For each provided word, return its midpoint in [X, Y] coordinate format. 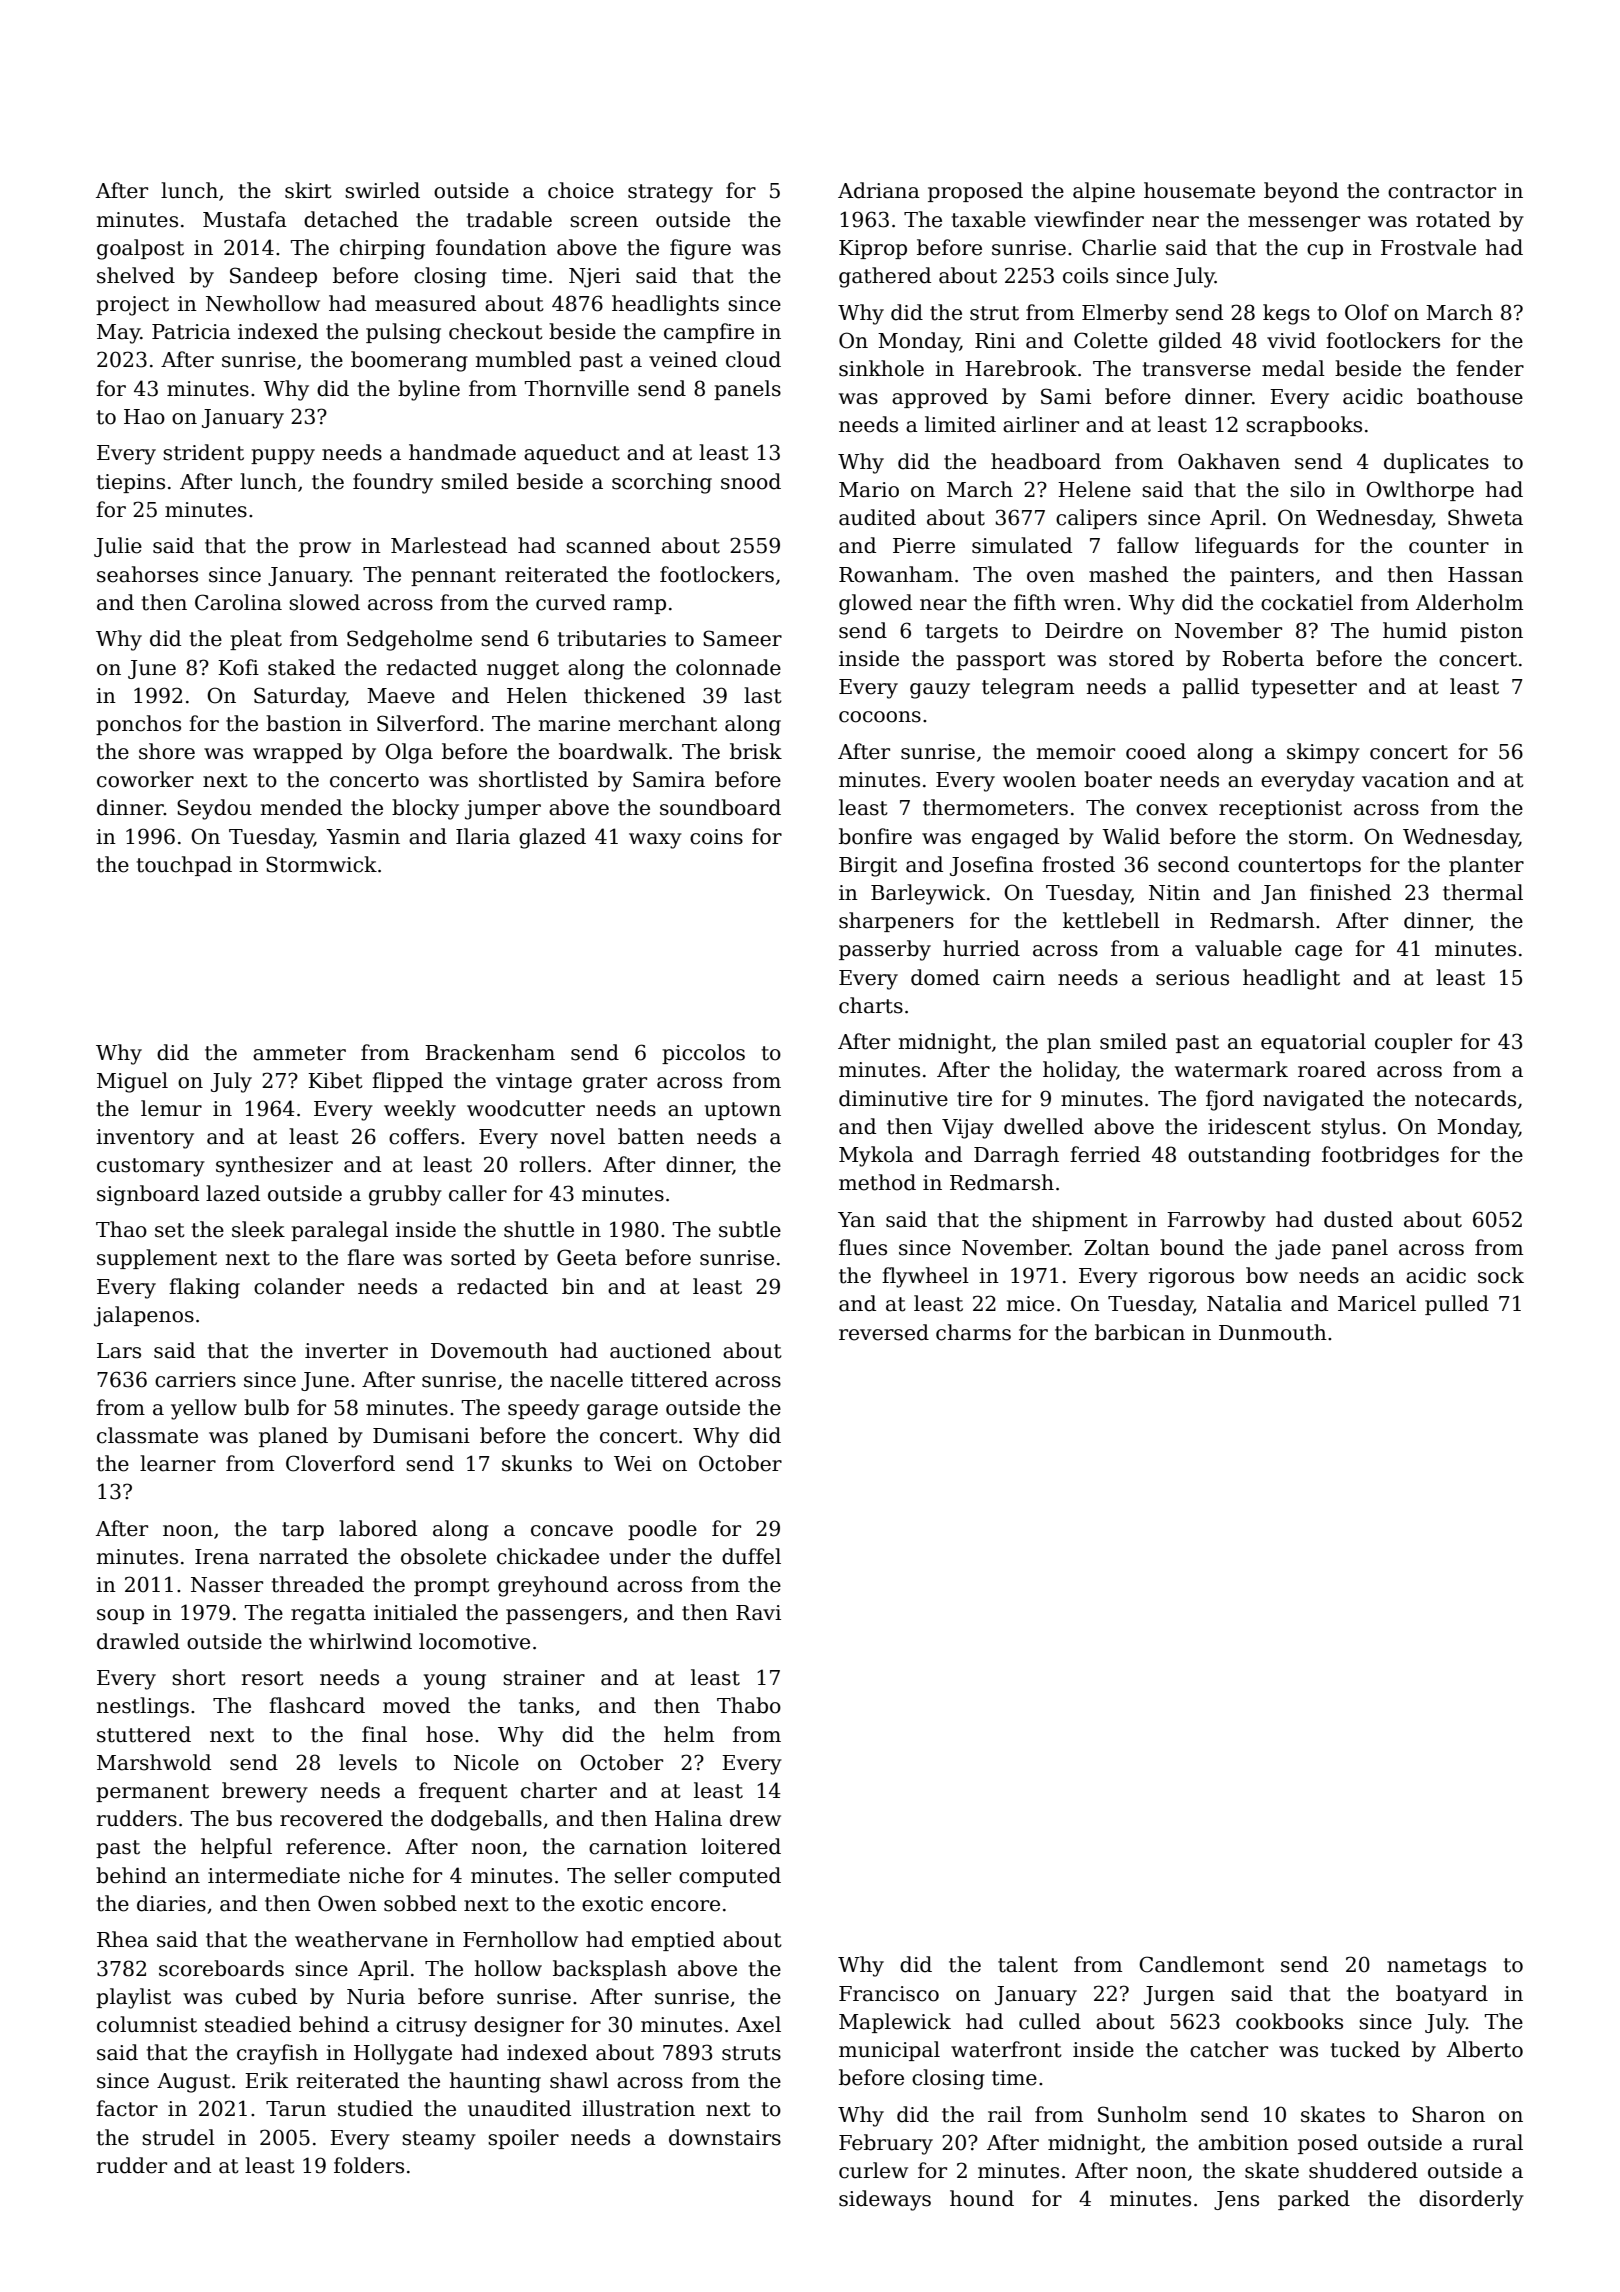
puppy [283, 457]
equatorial [1313, 1043]
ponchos [138, 725]
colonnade [728, 667]
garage [622, 1412]
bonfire [875, 836]
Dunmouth [1273, 1332]
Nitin [1174, 893]
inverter [346, 1351]
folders [369, 2165]
